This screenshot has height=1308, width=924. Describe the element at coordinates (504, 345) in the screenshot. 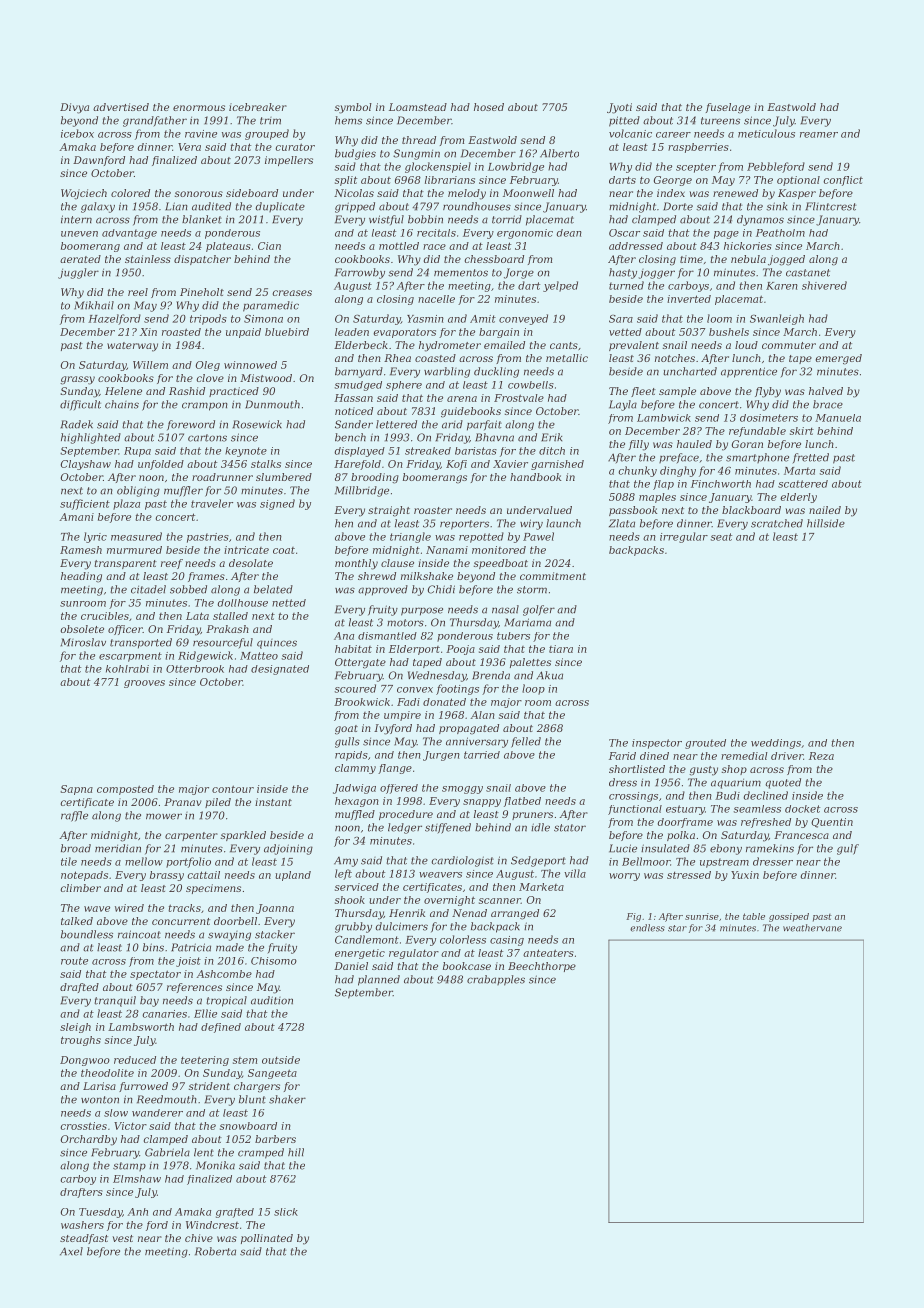

I see `emailed` at that location.
